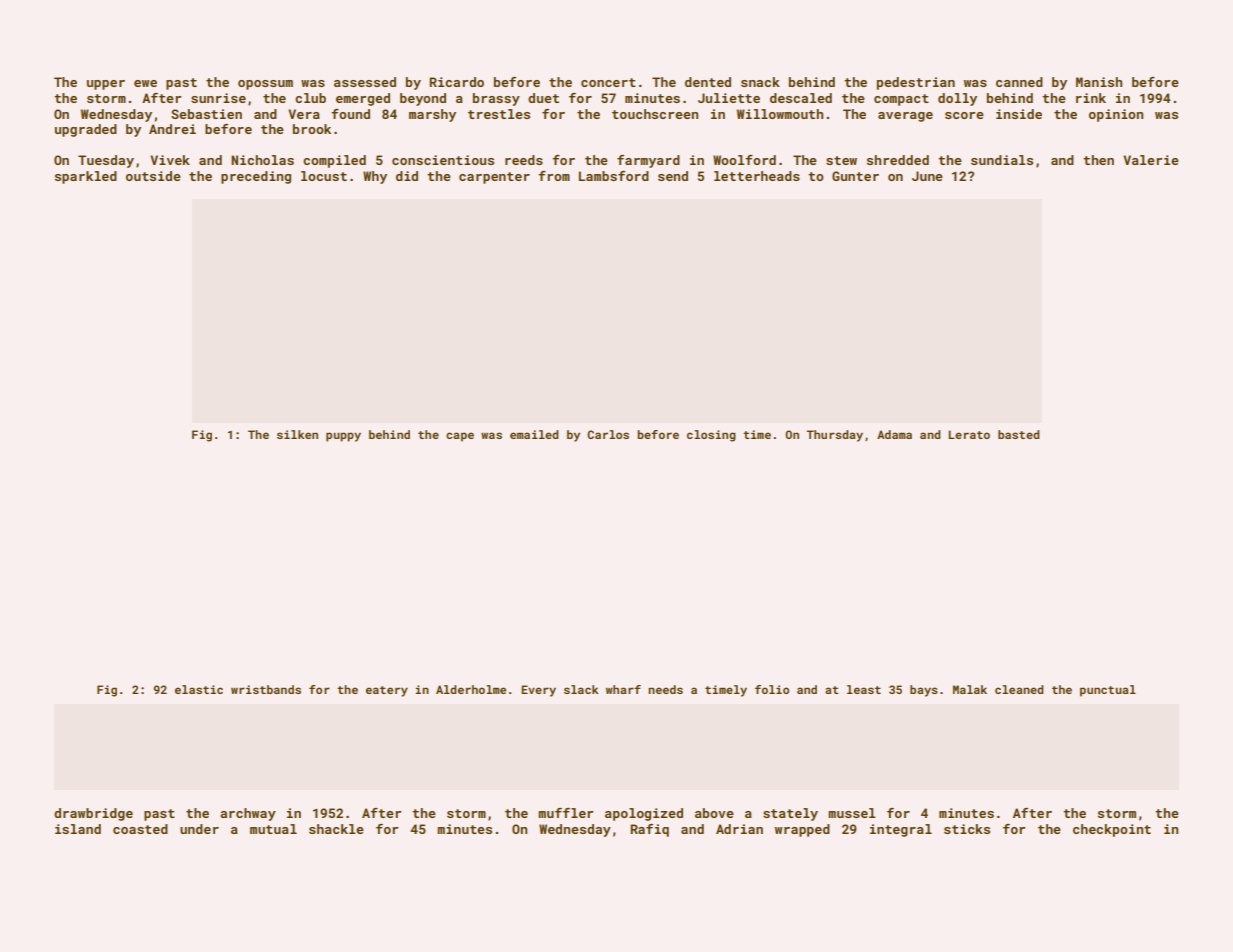  I want to click on wristbands, so click(266, 689).
